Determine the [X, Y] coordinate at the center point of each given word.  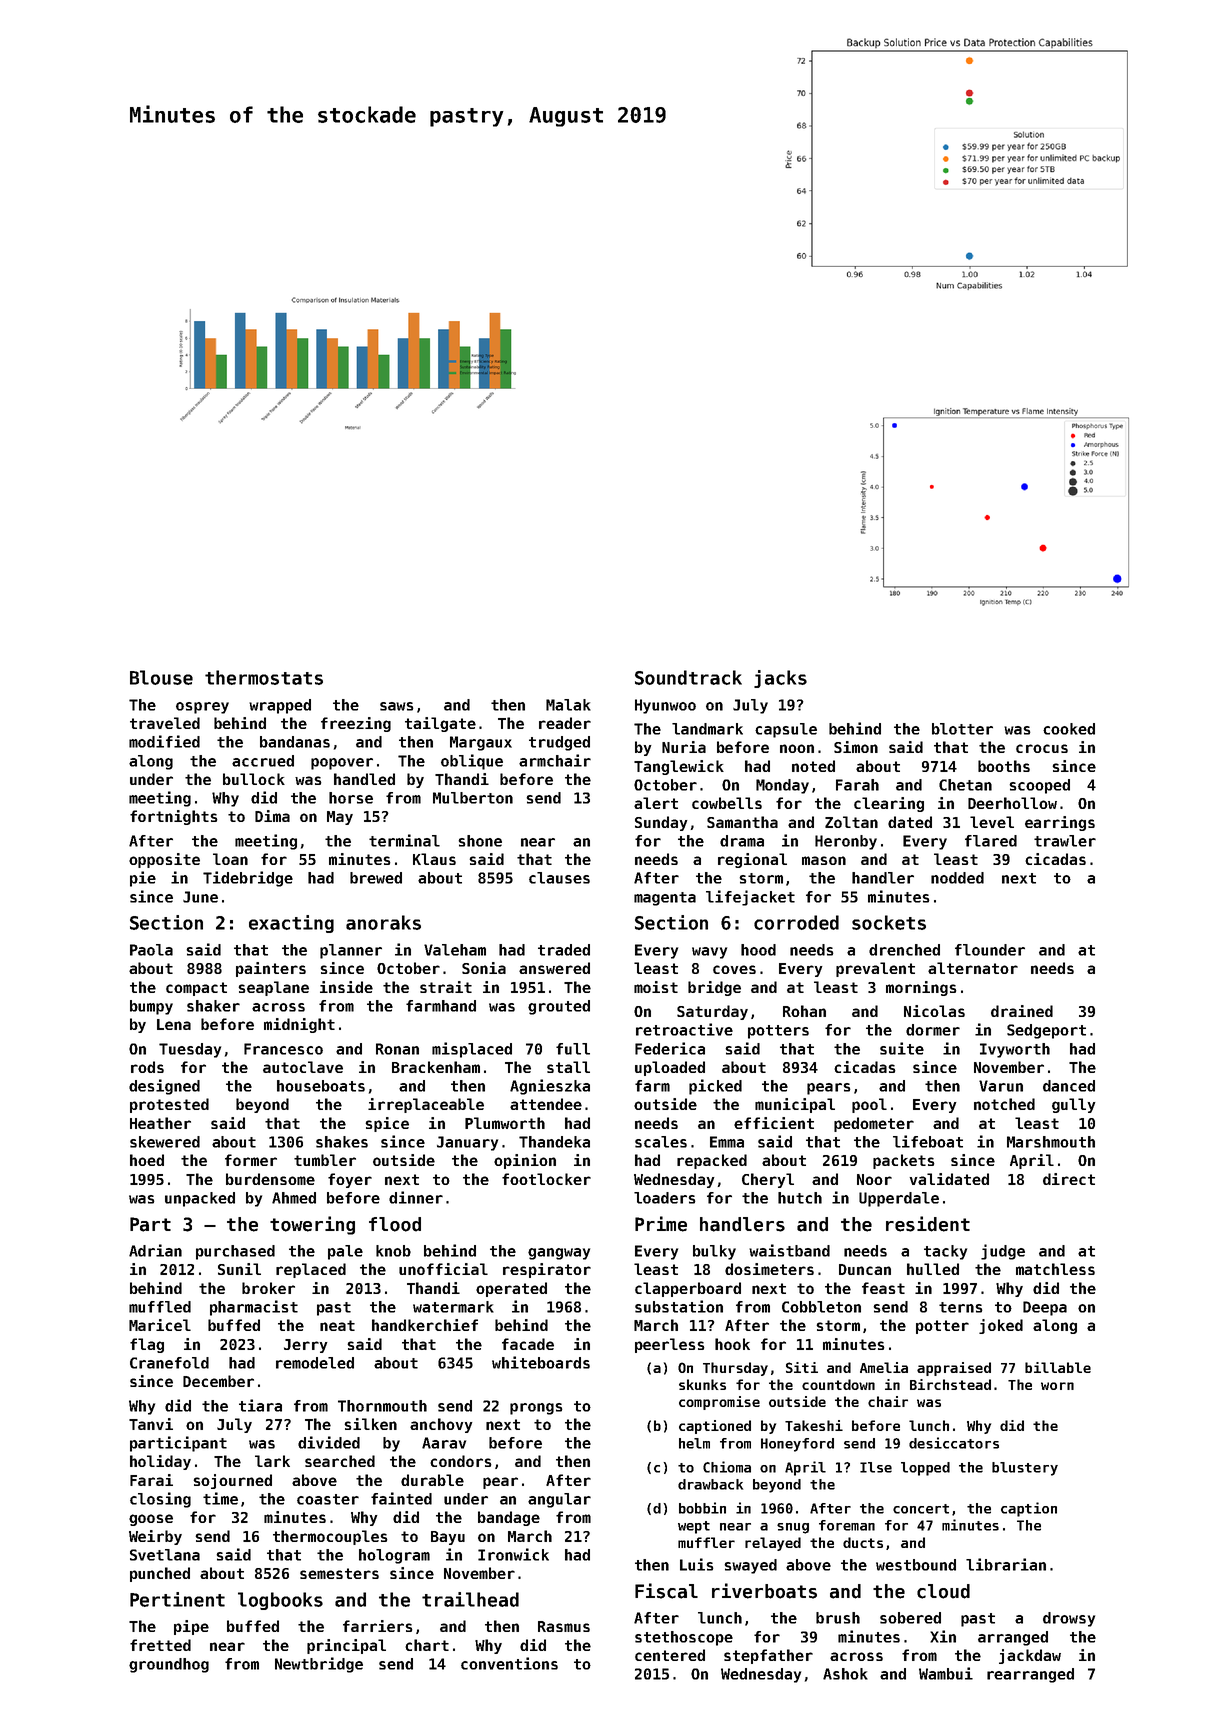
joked [1001, 1326]
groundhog [169, 1665]
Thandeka [554, 1142]
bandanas [295, 742]
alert [656, 803]
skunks [702, 1384]
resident [928, 1224]
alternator [973, 968]
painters [271, 969]
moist [656, 987]
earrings [1060, 823]
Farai [151, 1480]
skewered [165, 1142]
